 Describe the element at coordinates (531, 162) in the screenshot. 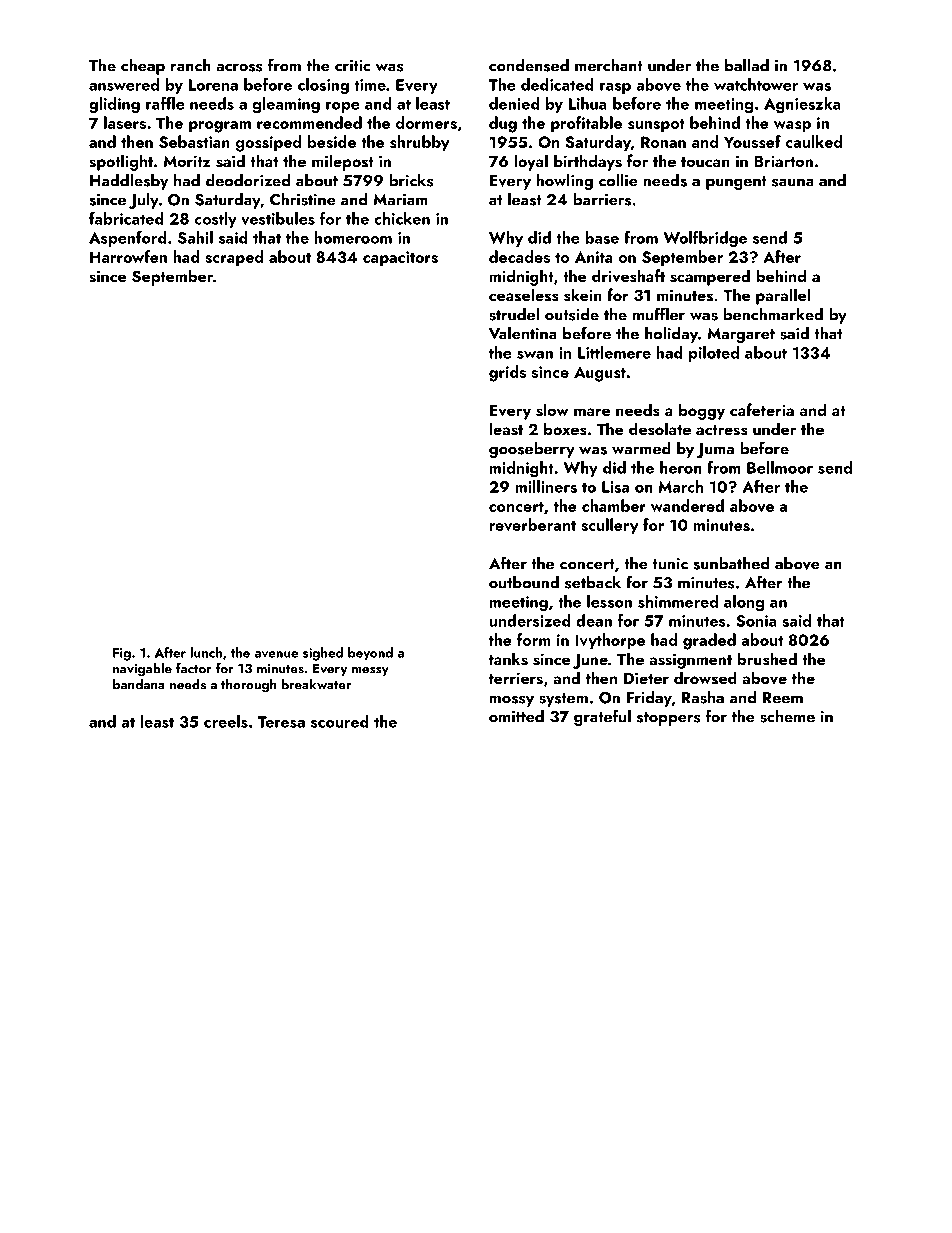

I see `loyal` at that location.
